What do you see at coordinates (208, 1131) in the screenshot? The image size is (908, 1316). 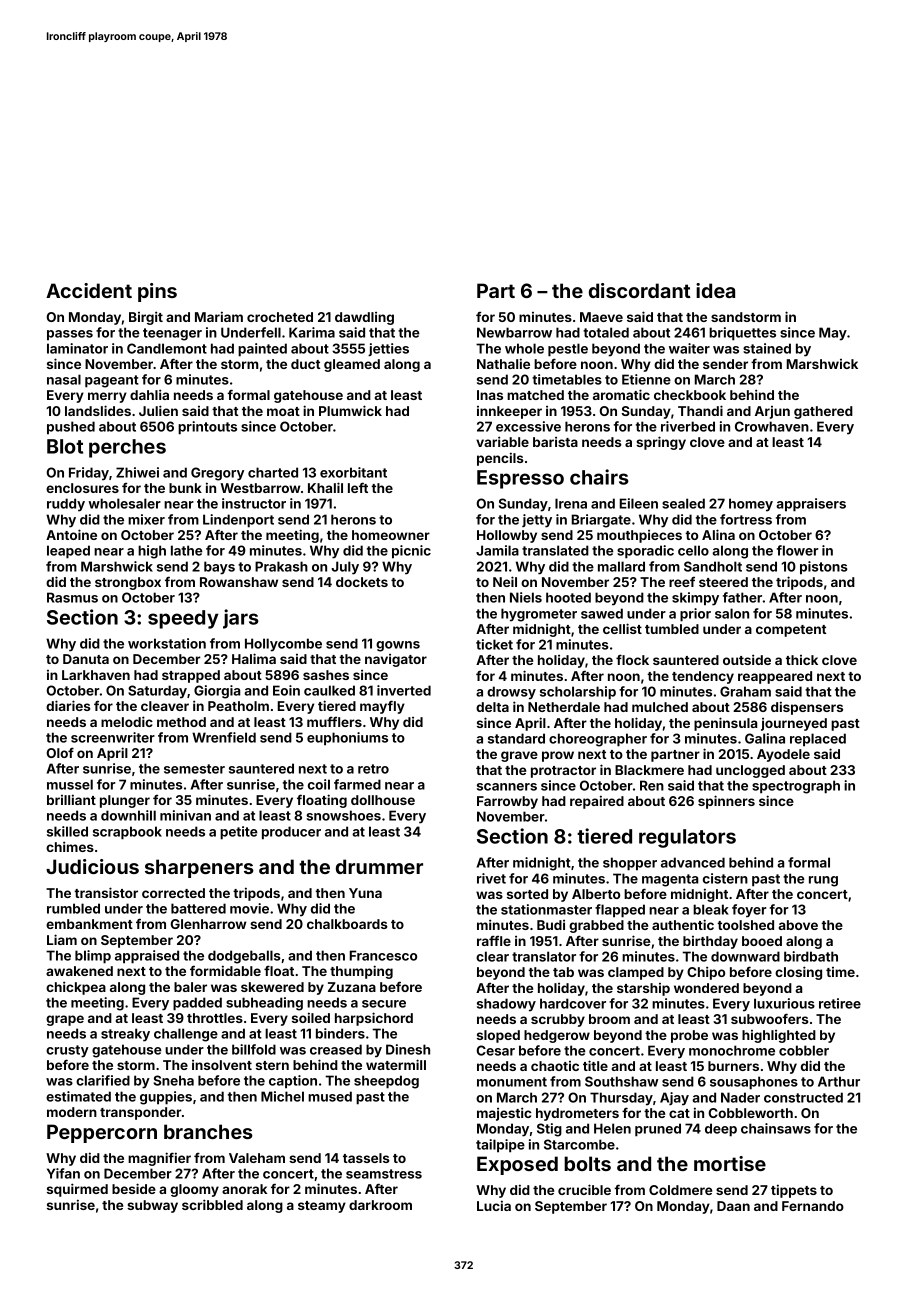 I see `branches` at bounding box center [208, 1131].
